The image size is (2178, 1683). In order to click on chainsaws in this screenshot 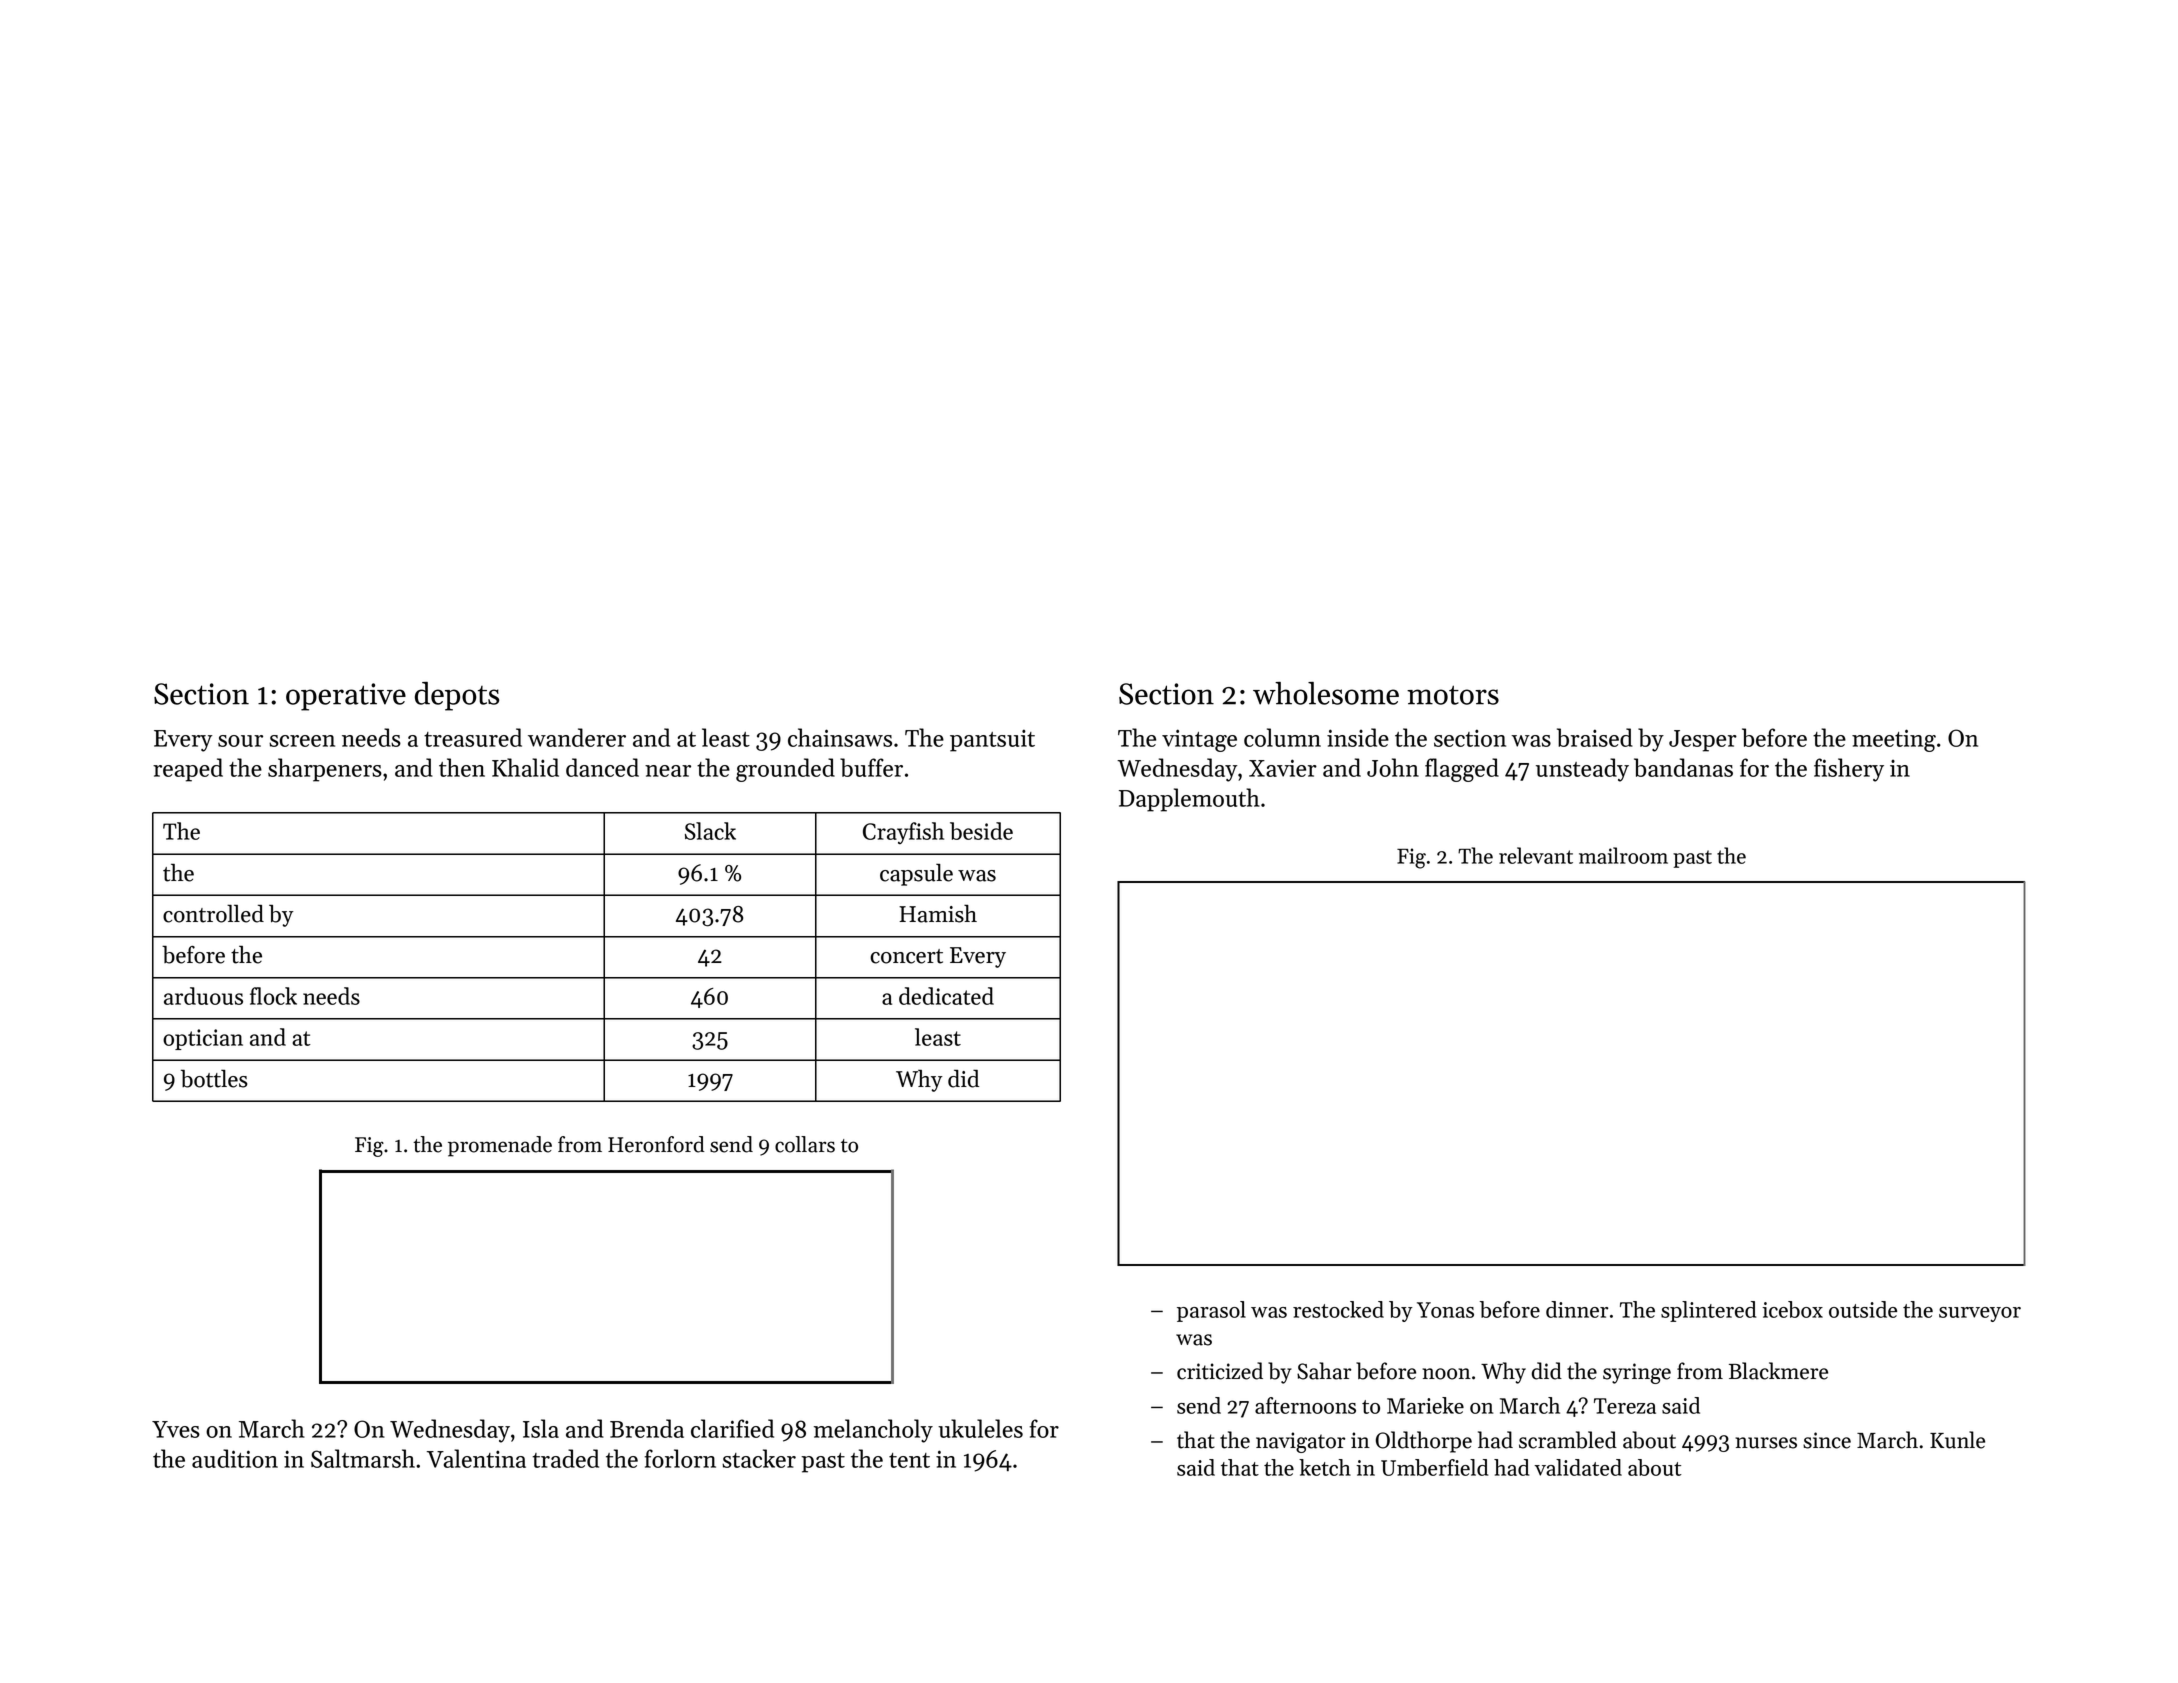, I will do `click(840, 737)`.
